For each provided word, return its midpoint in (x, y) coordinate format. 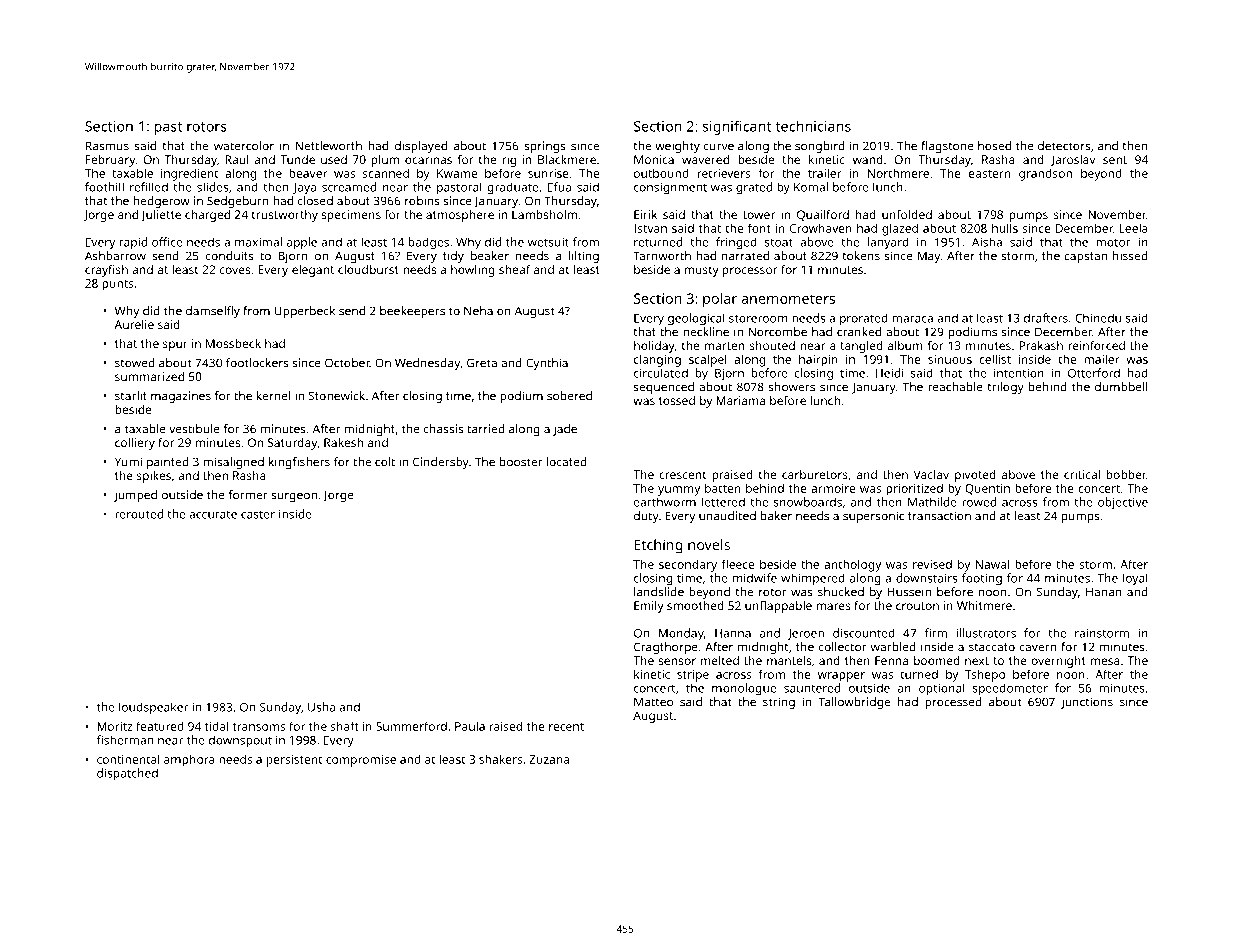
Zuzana (549, 759)
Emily (649, 607)
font (759, 228)
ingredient (190, 174)
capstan (1085, 257)
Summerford (411, 726)
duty (646, 517)
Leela (1134, 228)
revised (932, 564)
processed (953, 703)
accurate (213, 515)
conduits (230, 256)
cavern (1038, 648)
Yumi (128, 462)
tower (759, 215)
